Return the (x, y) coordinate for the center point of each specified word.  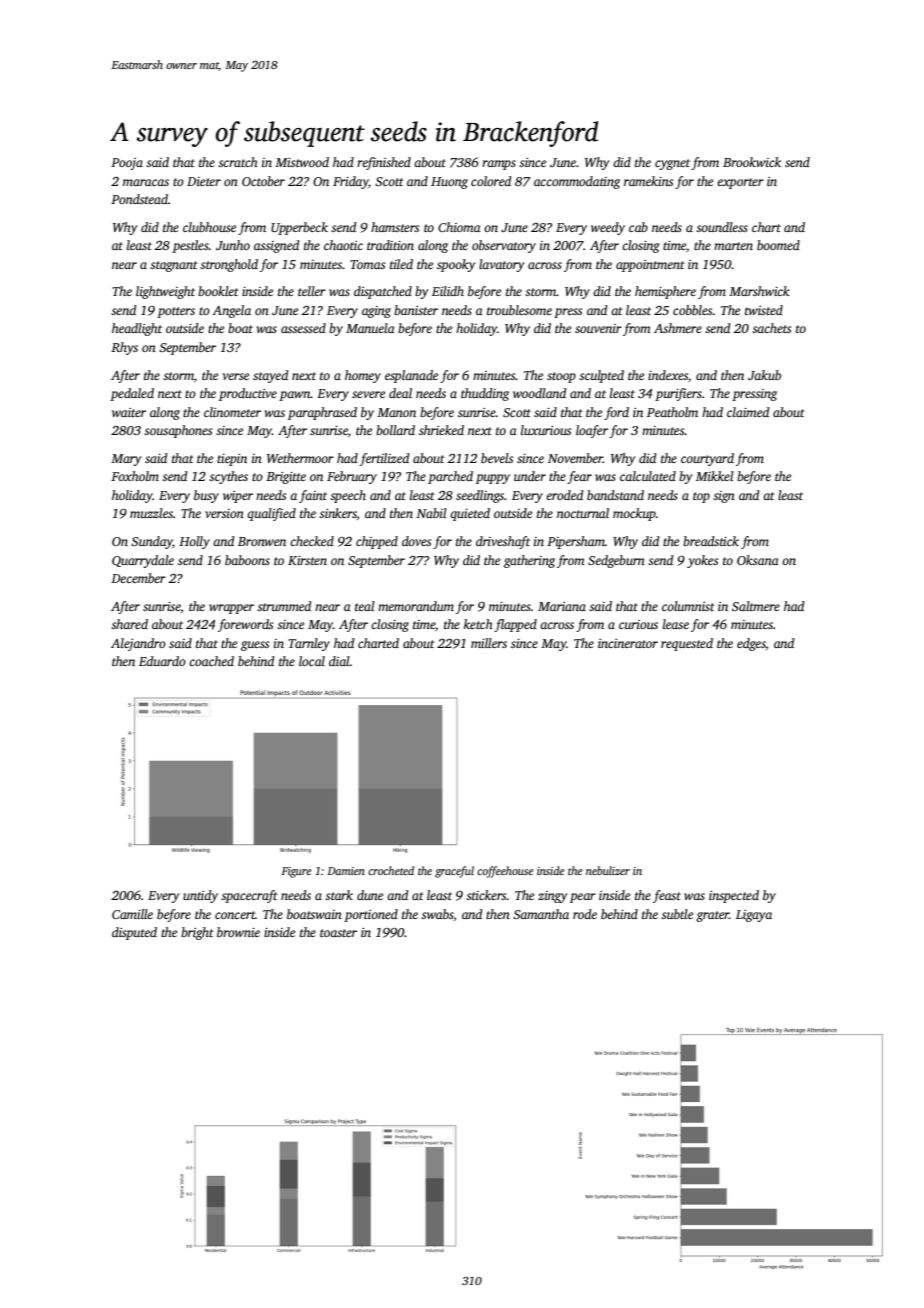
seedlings (480, 496)
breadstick (711, 541)
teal (365, 606)
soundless (722, 227)
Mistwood (302, 162)
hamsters (395, 227)
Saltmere (756, 606)
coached (211, 661)
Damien (346, 871)
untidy (200, 896)
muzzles (151, 513)
